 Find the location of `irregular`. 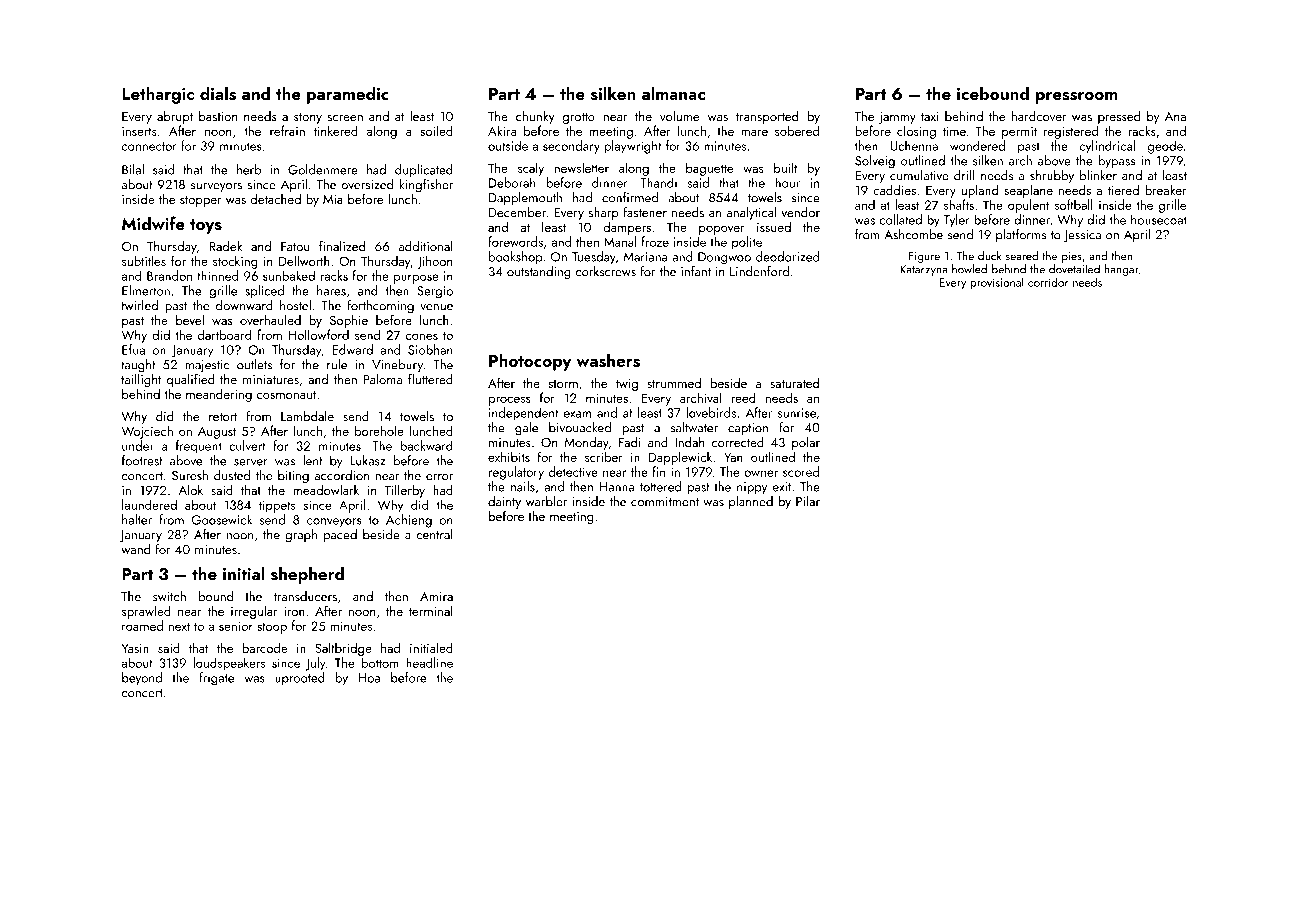

irregular is located at coordinates (254, 612).
